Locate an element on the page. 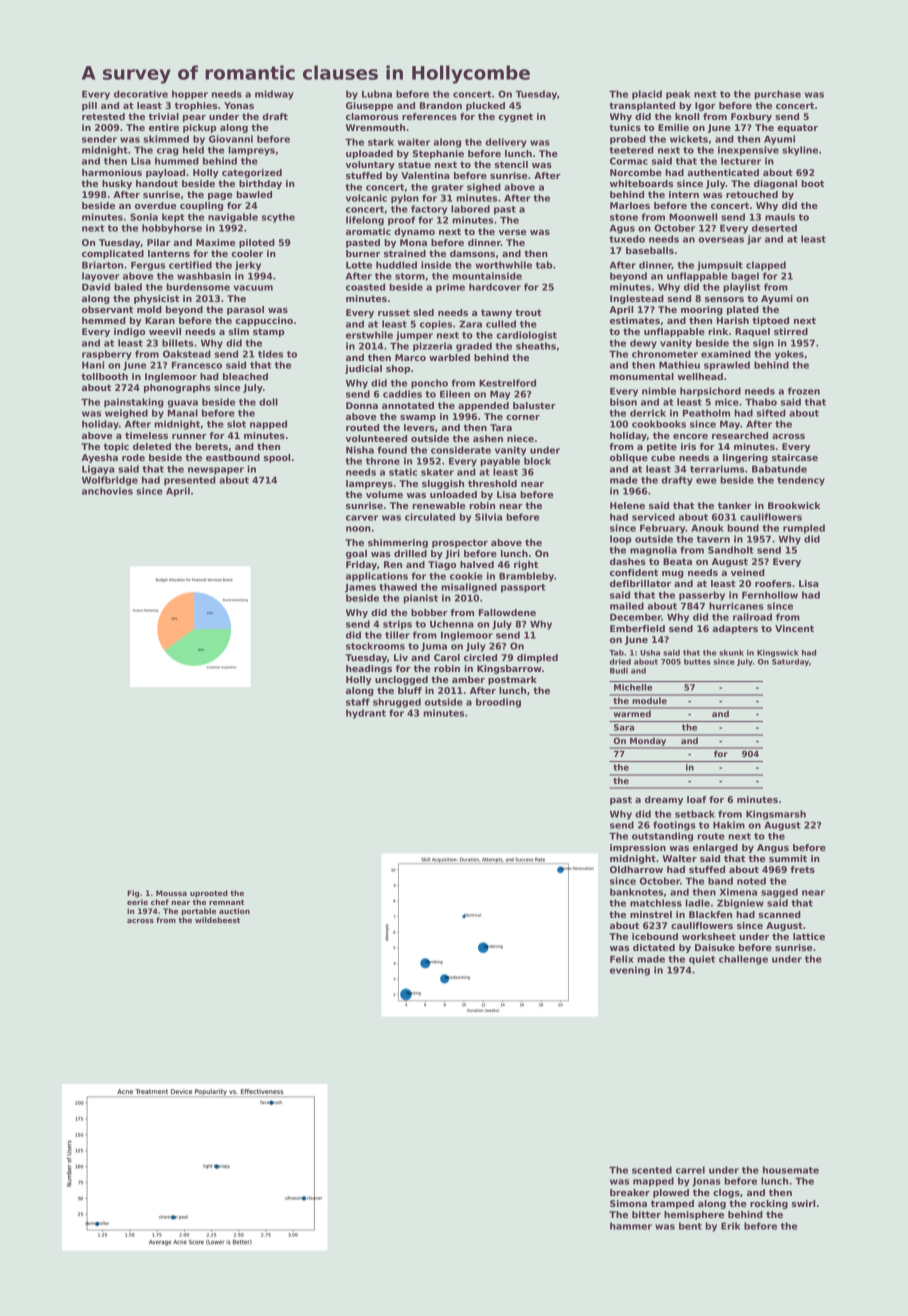  peak is located at coordinates (678, 95).
